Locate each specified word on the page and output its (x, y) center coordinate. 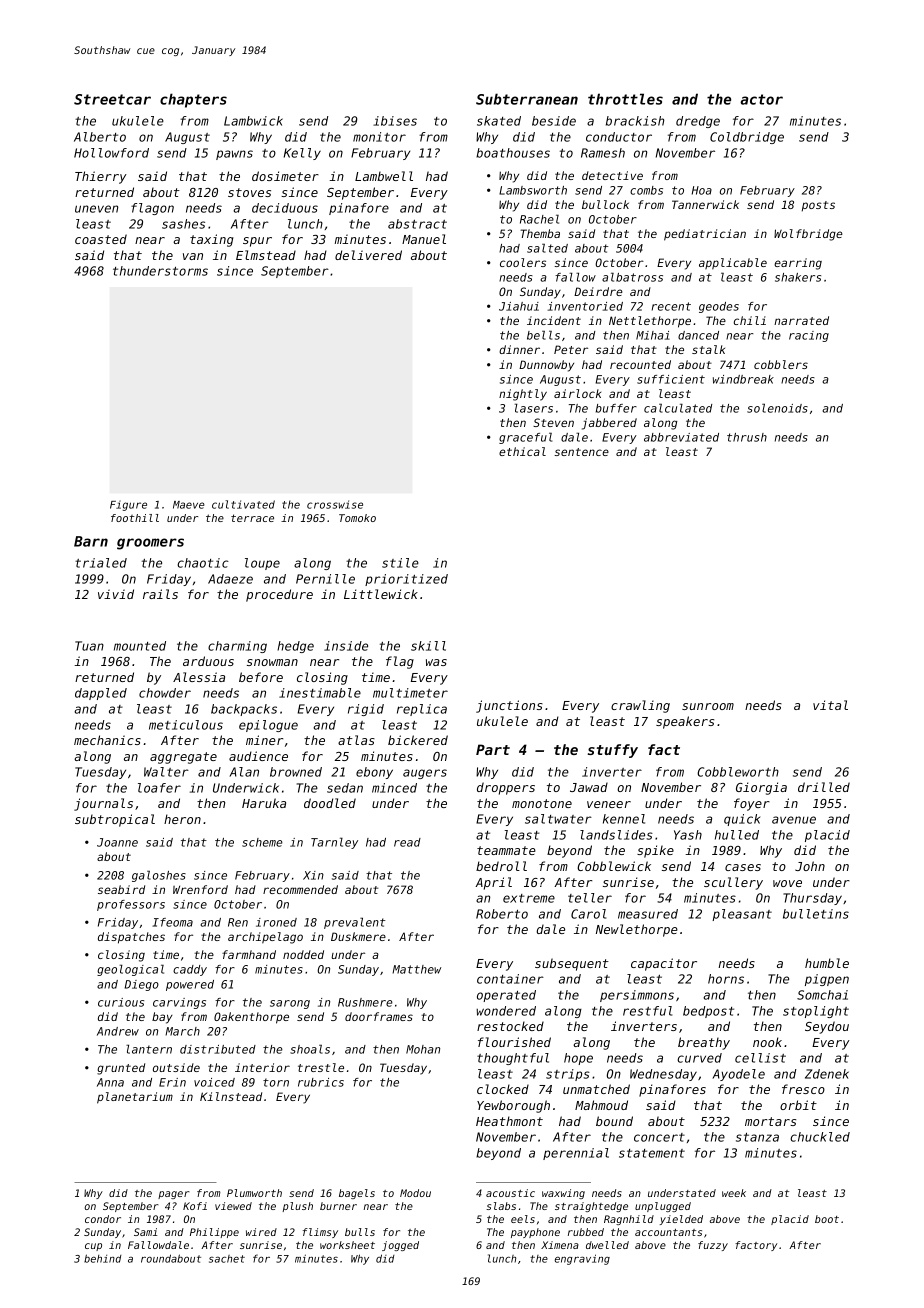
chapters (193, 100)
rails (160, 594)
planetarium (135, 1098)
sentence (582, 452)
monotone (542, 803)
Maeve (189, 505)
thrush (747, 437)
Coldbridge (747, 138)
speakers (685, 722)
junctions (509, 706)
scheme (262, 842)
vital (830, 705)
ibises (395, 121)
